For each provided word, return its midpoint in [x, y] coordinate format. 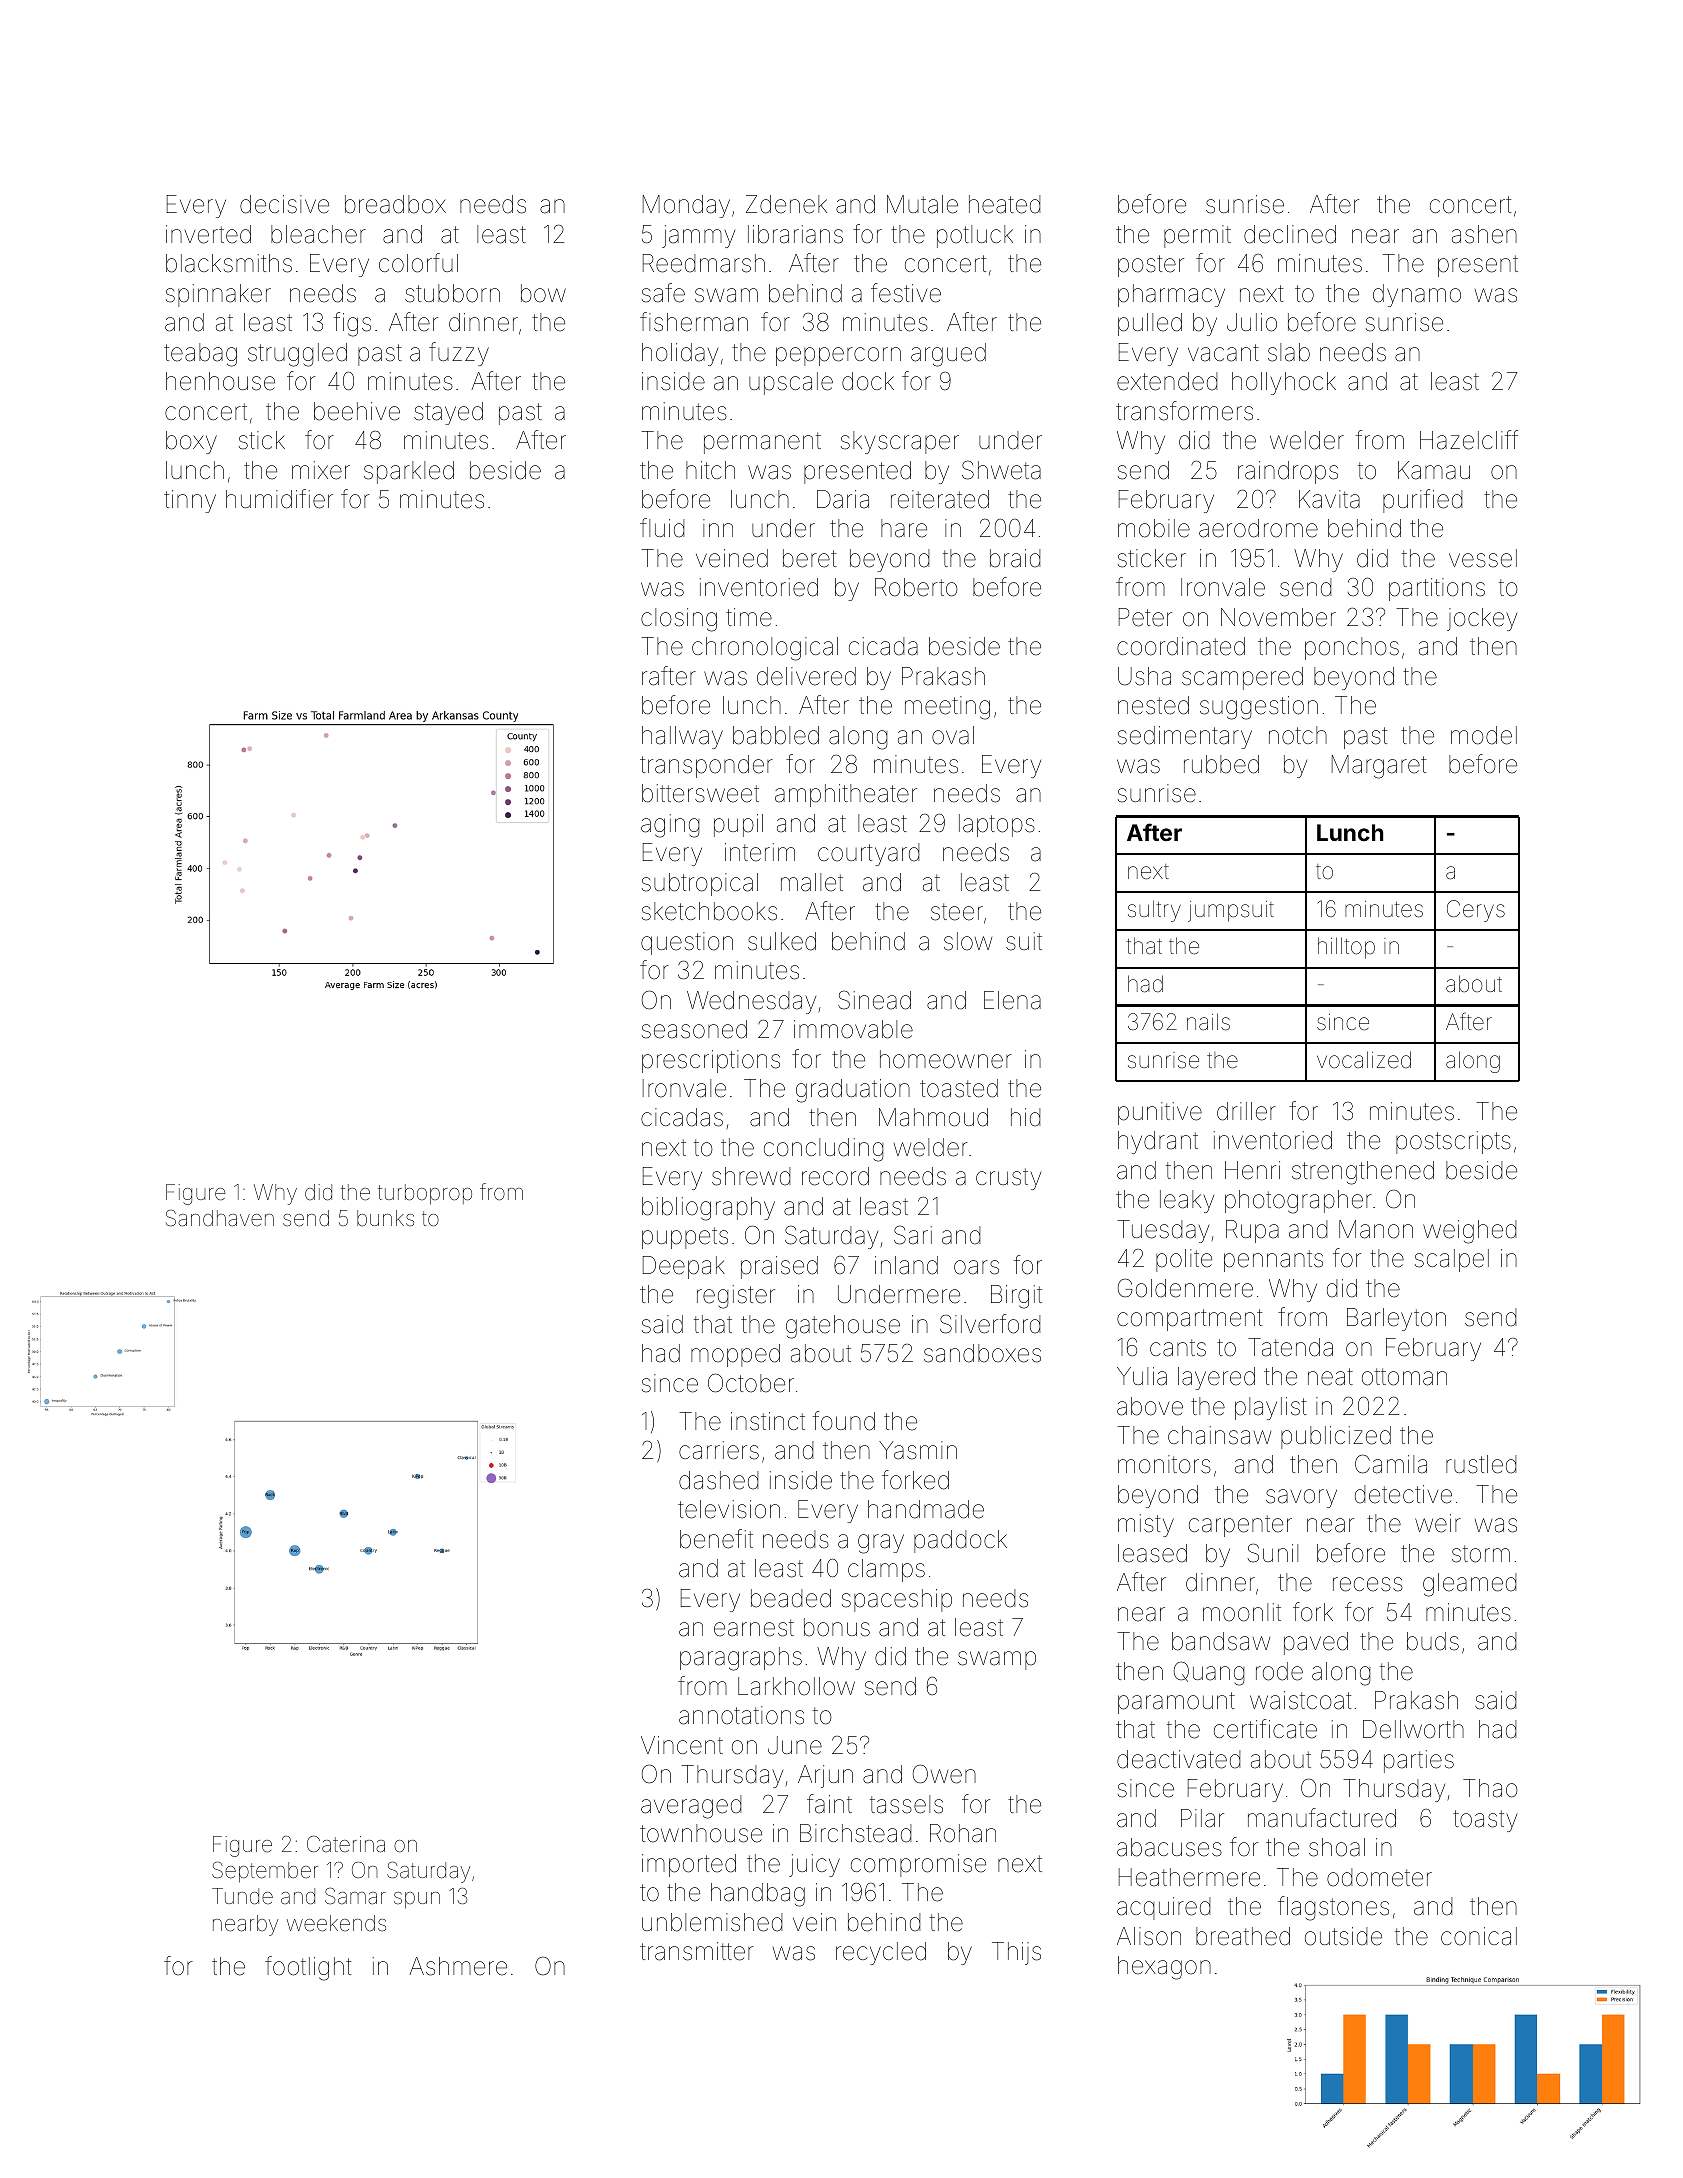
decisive [284, 204]
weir [1438, 1523]
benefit [716, 1539]
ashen [1484, 234]
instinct [768, 1421]
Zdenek [786, 204]
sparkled [409, 472]
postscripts [1453, 1142]
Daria [843, 499]
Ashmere [458, 1966]
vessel [1483, 558]
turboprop [425, 1194]
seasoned [694, 1029]
